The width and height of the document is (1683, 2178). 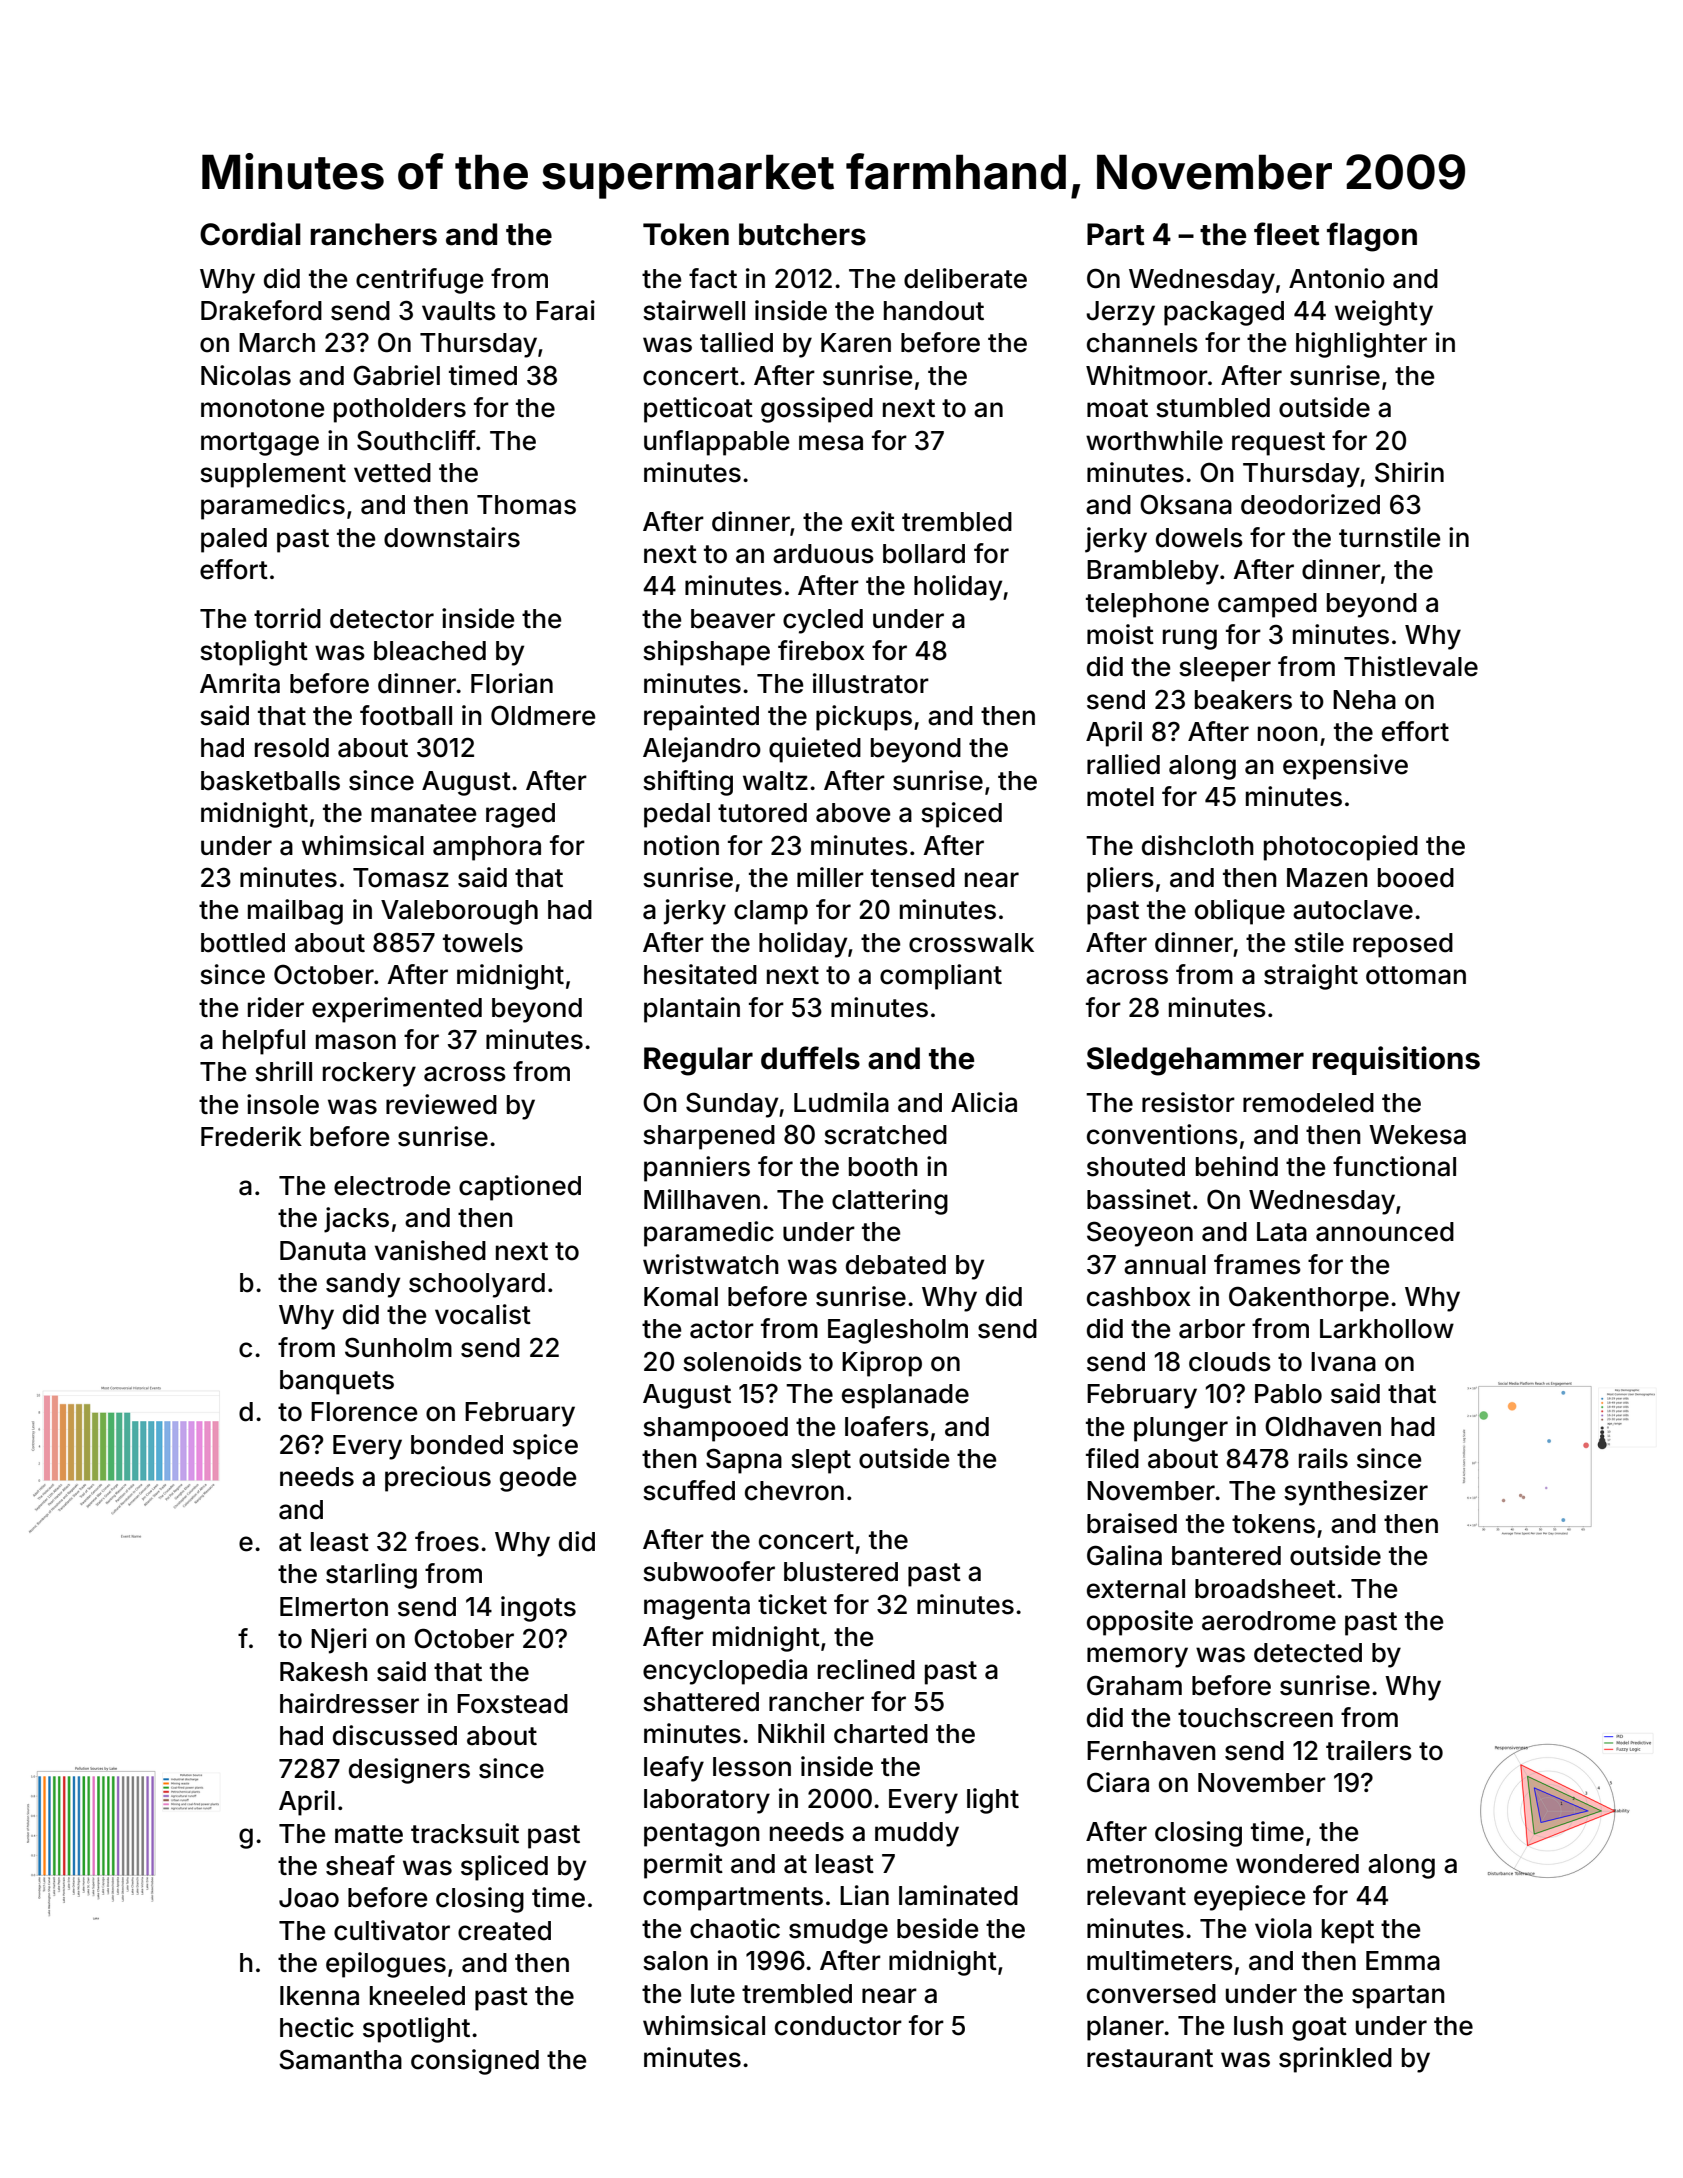 What do you see at coordinates (1323, 1458) in the document?
I see `rails` at bounding box center [1323, 1458].
